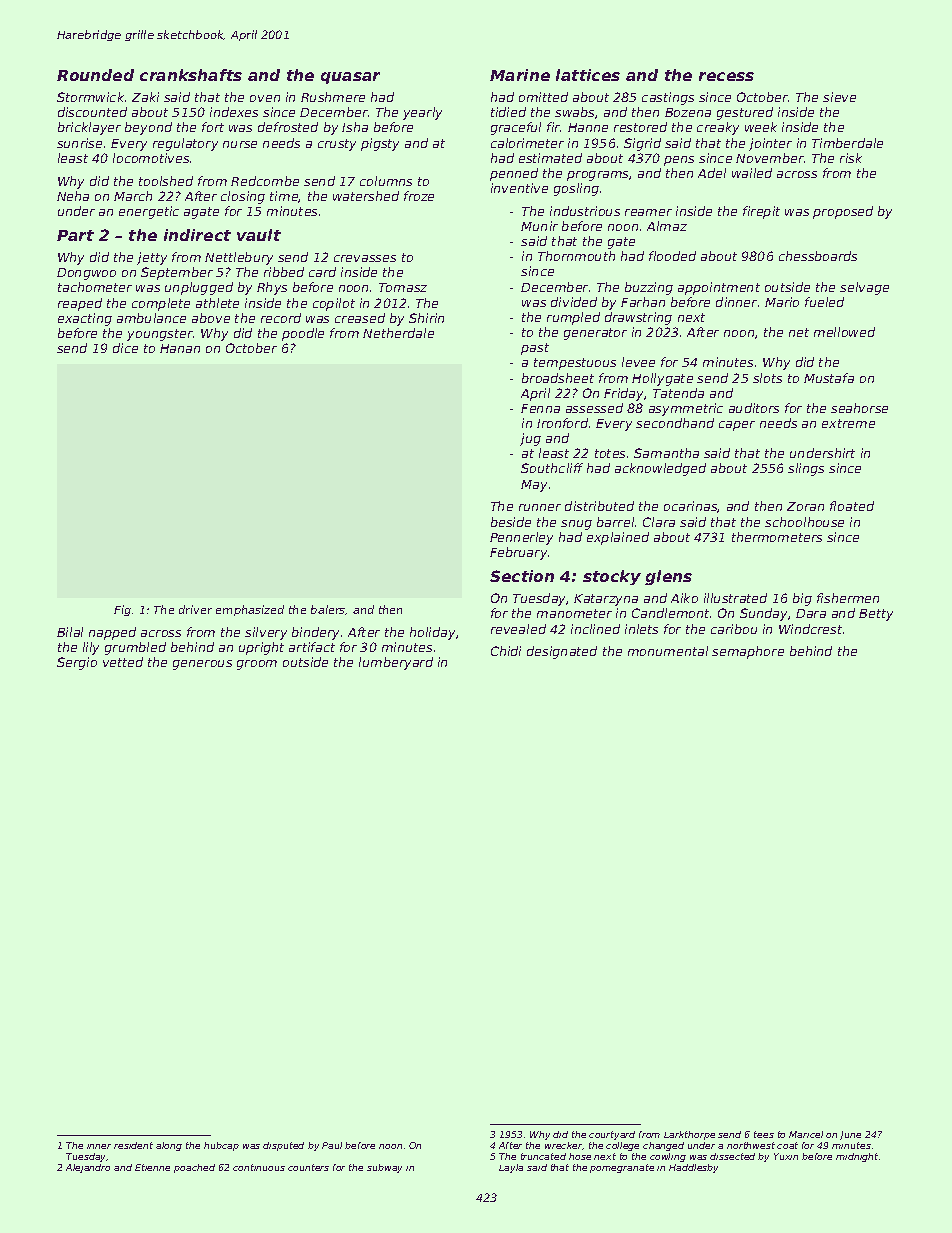 The image size is (952, 1233). What do you see at coordinates (328, 610) in the screenshot?
I see `balers` at bounding box center [328, 610].
